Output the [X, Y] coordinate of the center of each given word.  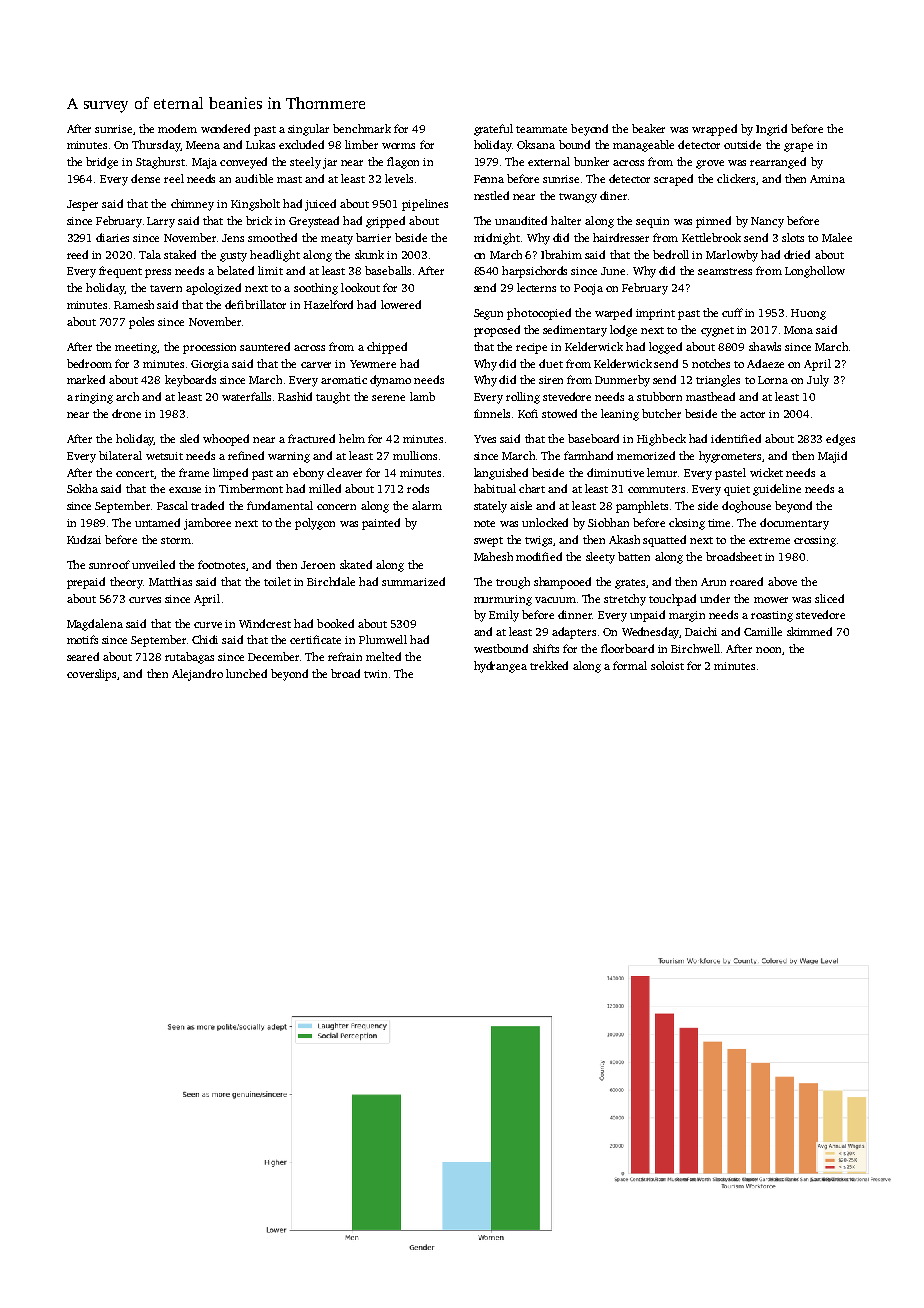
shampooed [562, 583]
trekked [549, 665]
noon [768, 650]
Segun [488, 314]
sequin [652, 222]
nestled [491, 195]
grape [798, 147]
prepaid [86, 583]
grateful [493, 130]
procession [209, 348]
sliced [829, 598]
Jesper [82, 205]
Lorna [773, 380]
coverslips [92, 675]
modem [177, 128]
